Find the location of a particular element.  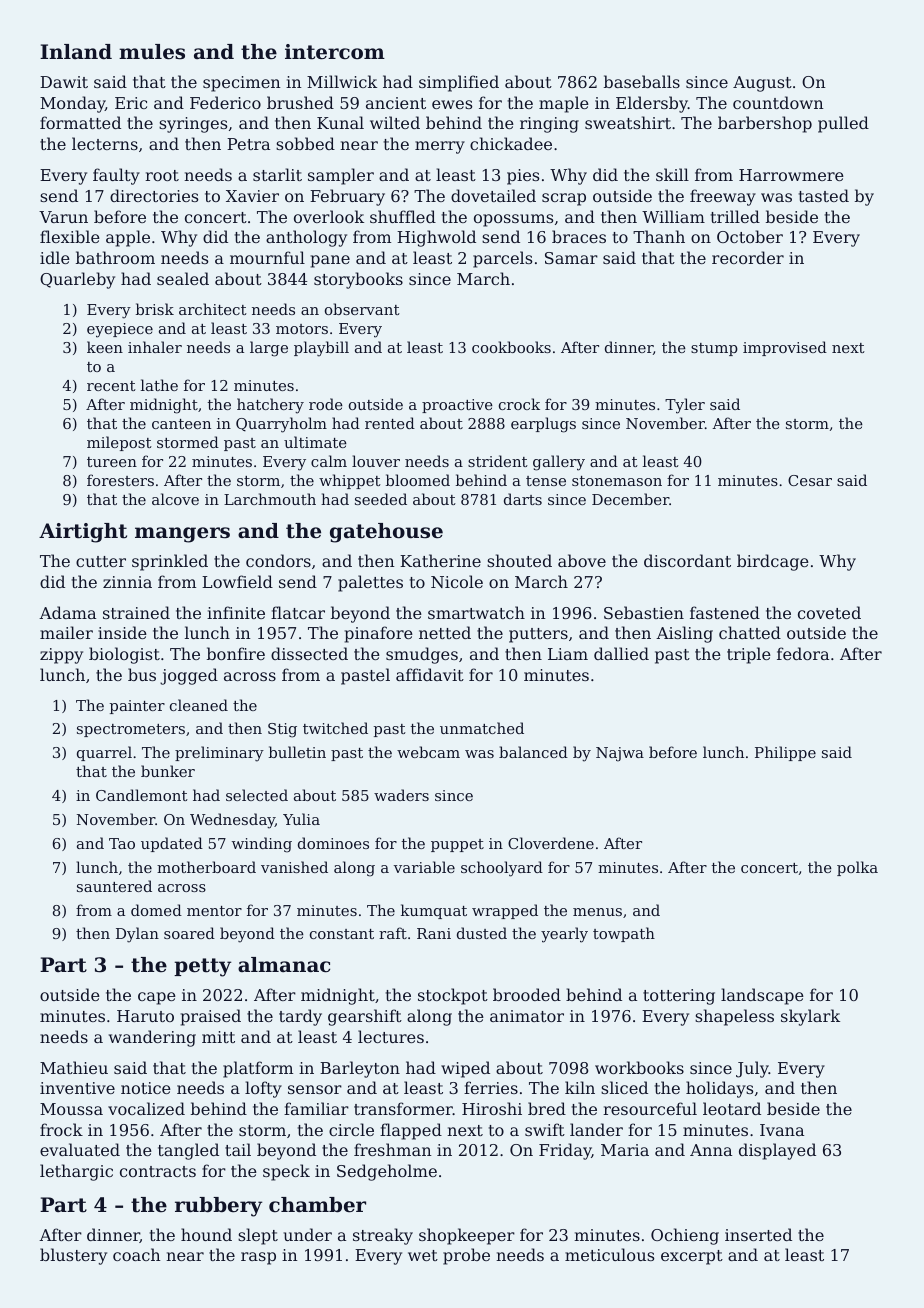

August is located at coordinates (762, 84).
